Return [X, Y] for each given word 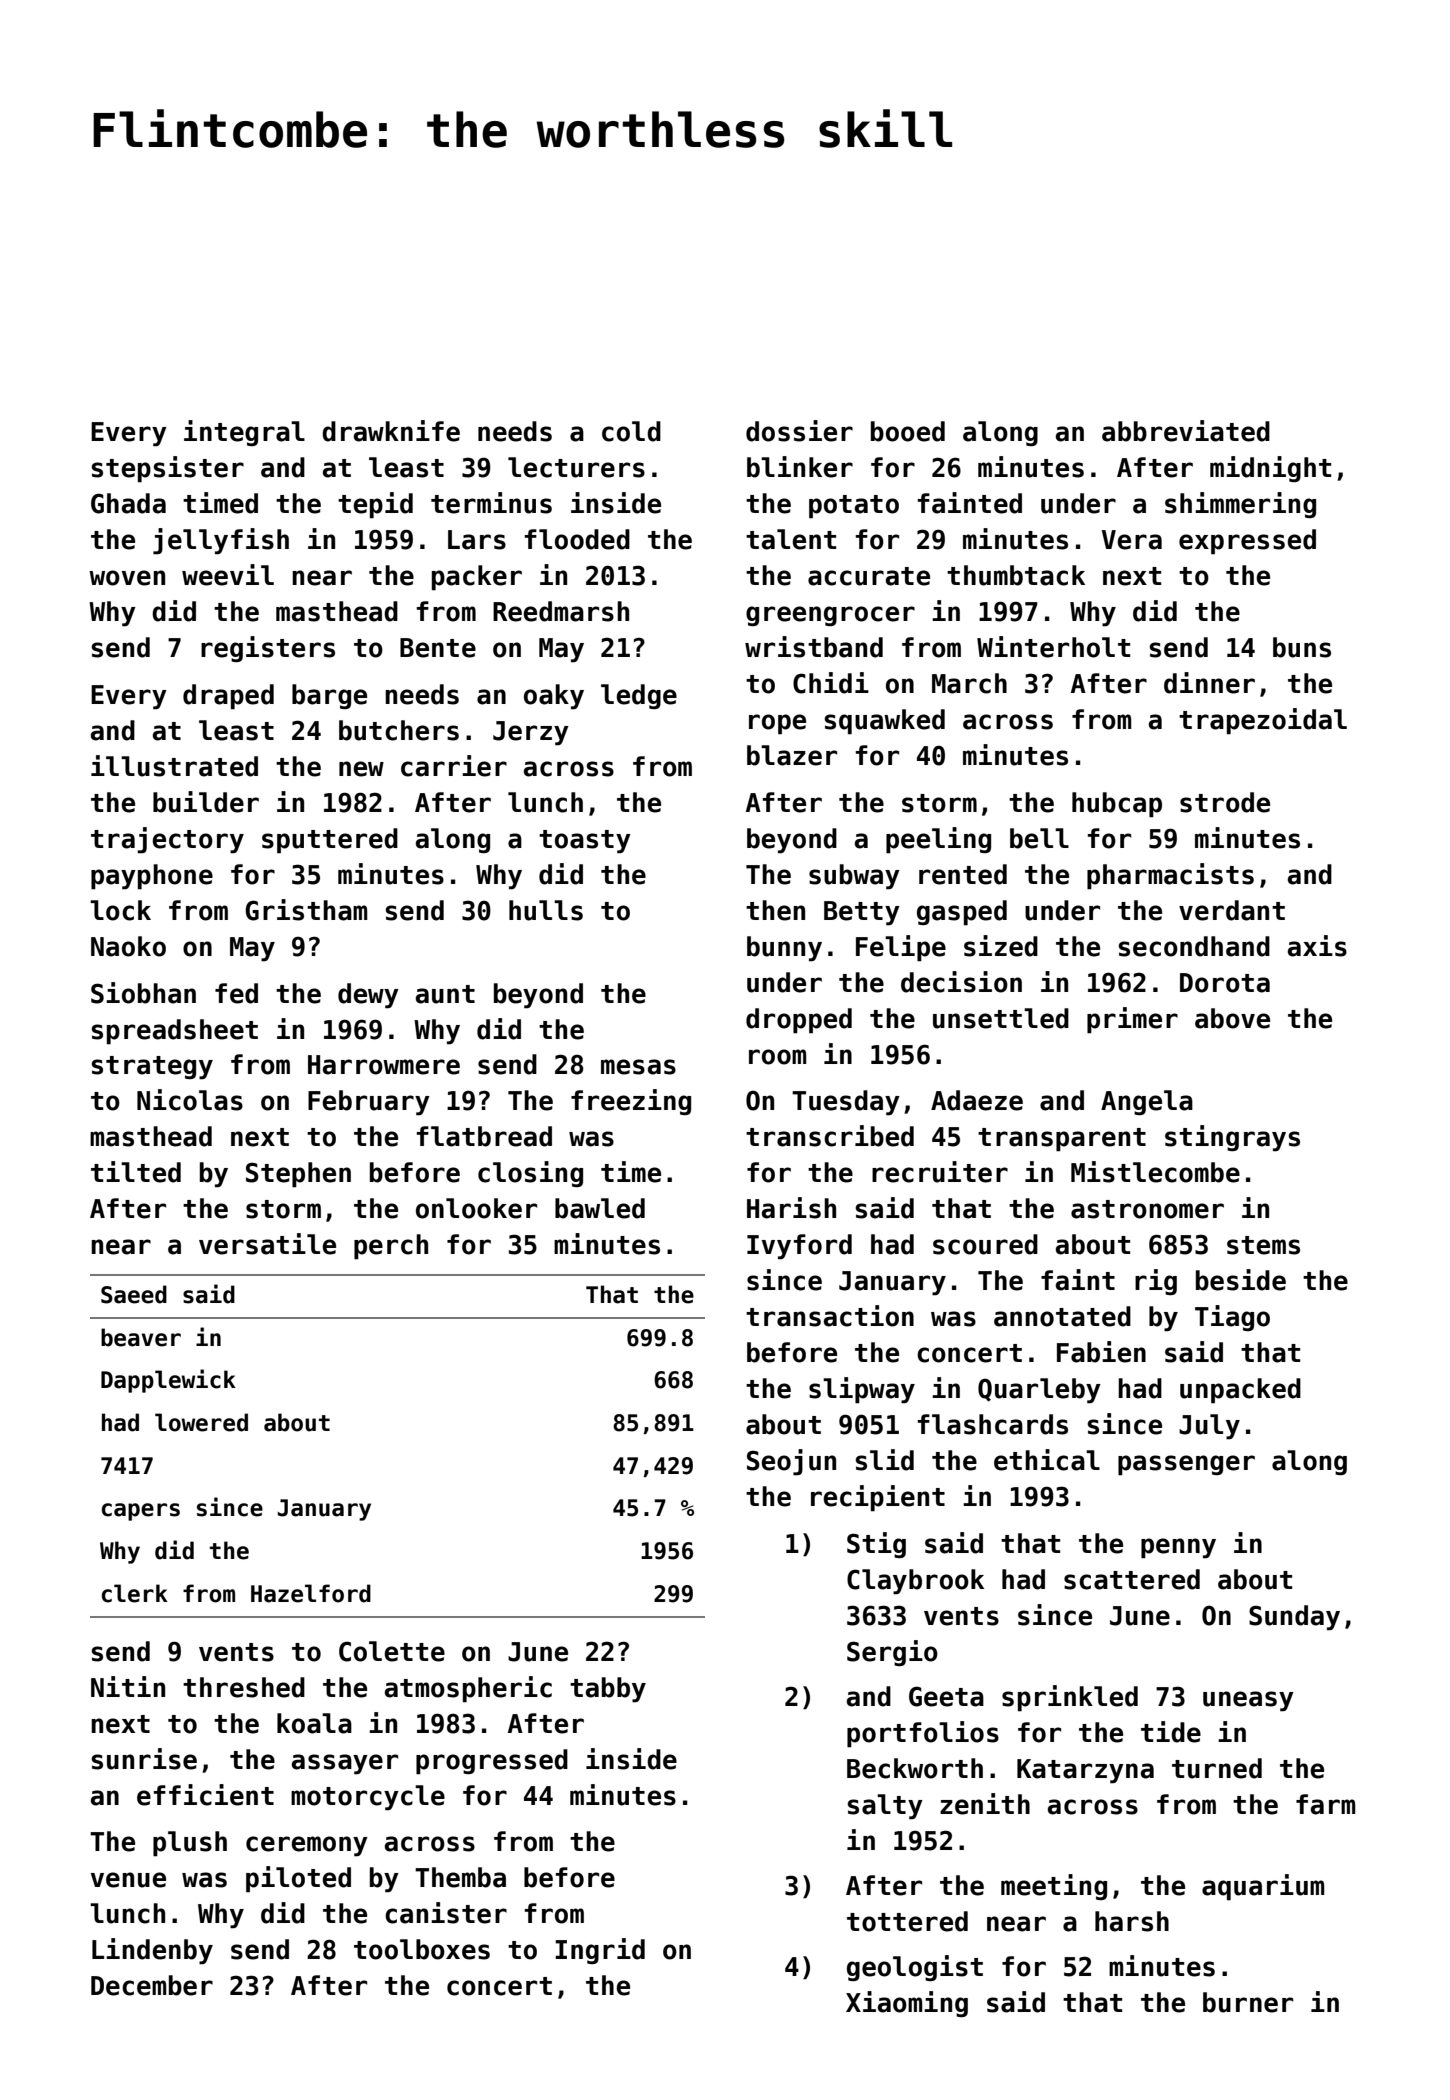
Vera [1132, 540]
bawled [600, 1208]
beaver [141, 1337]
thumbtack [1016, 575]
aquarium [1263, 1887]
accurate [869, 576]
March [969, 683]
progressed [492, 1762]
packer [477, 578]
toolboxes [422, 1949]
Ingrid [600, 1951]
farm [1326, 1804]
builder [206, 802]
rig [1156, 1282]
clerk [135, 1593]
